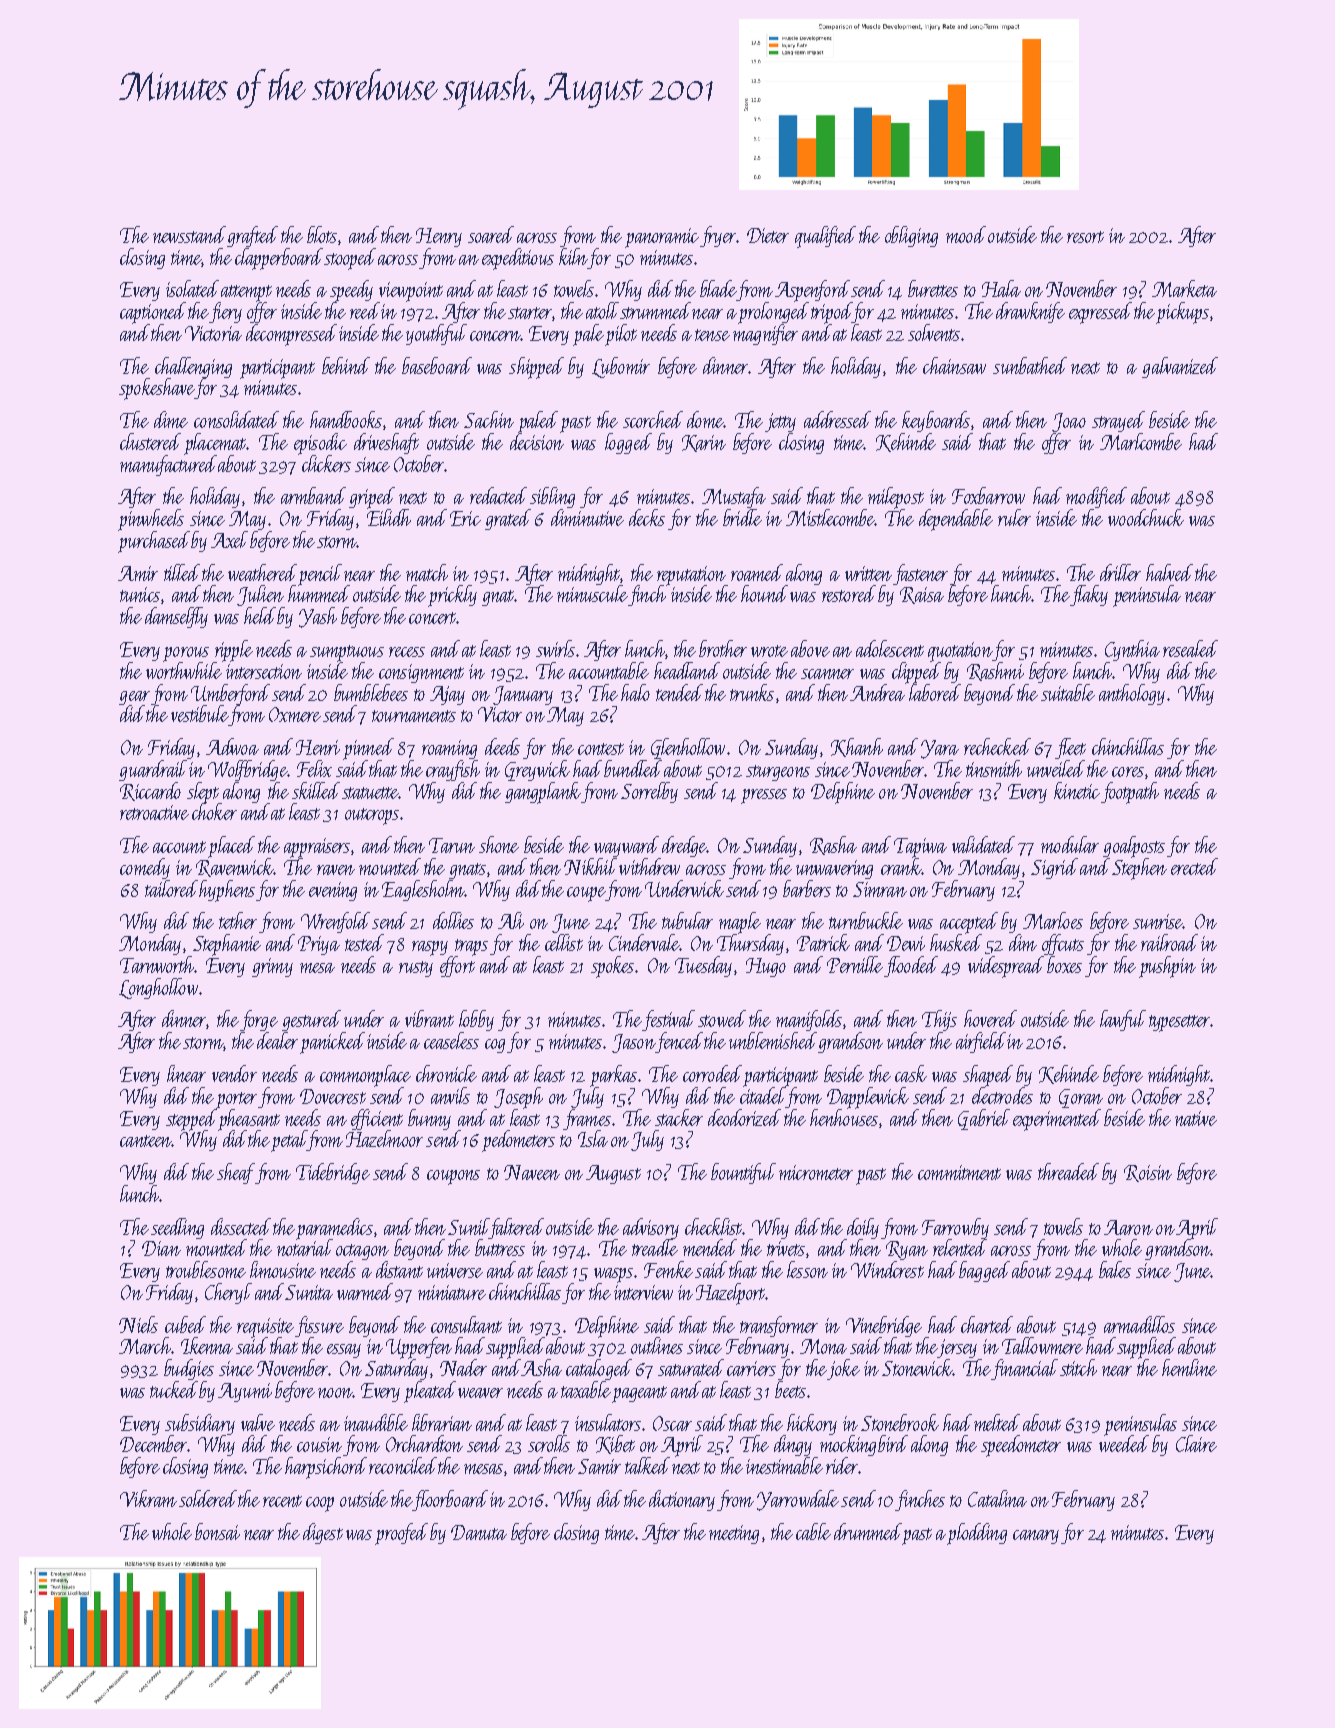 The image size is (1335, 1728). Describe the element at coordinates (1180, 367) in the screenshot. I see `galvanized` at that location.
